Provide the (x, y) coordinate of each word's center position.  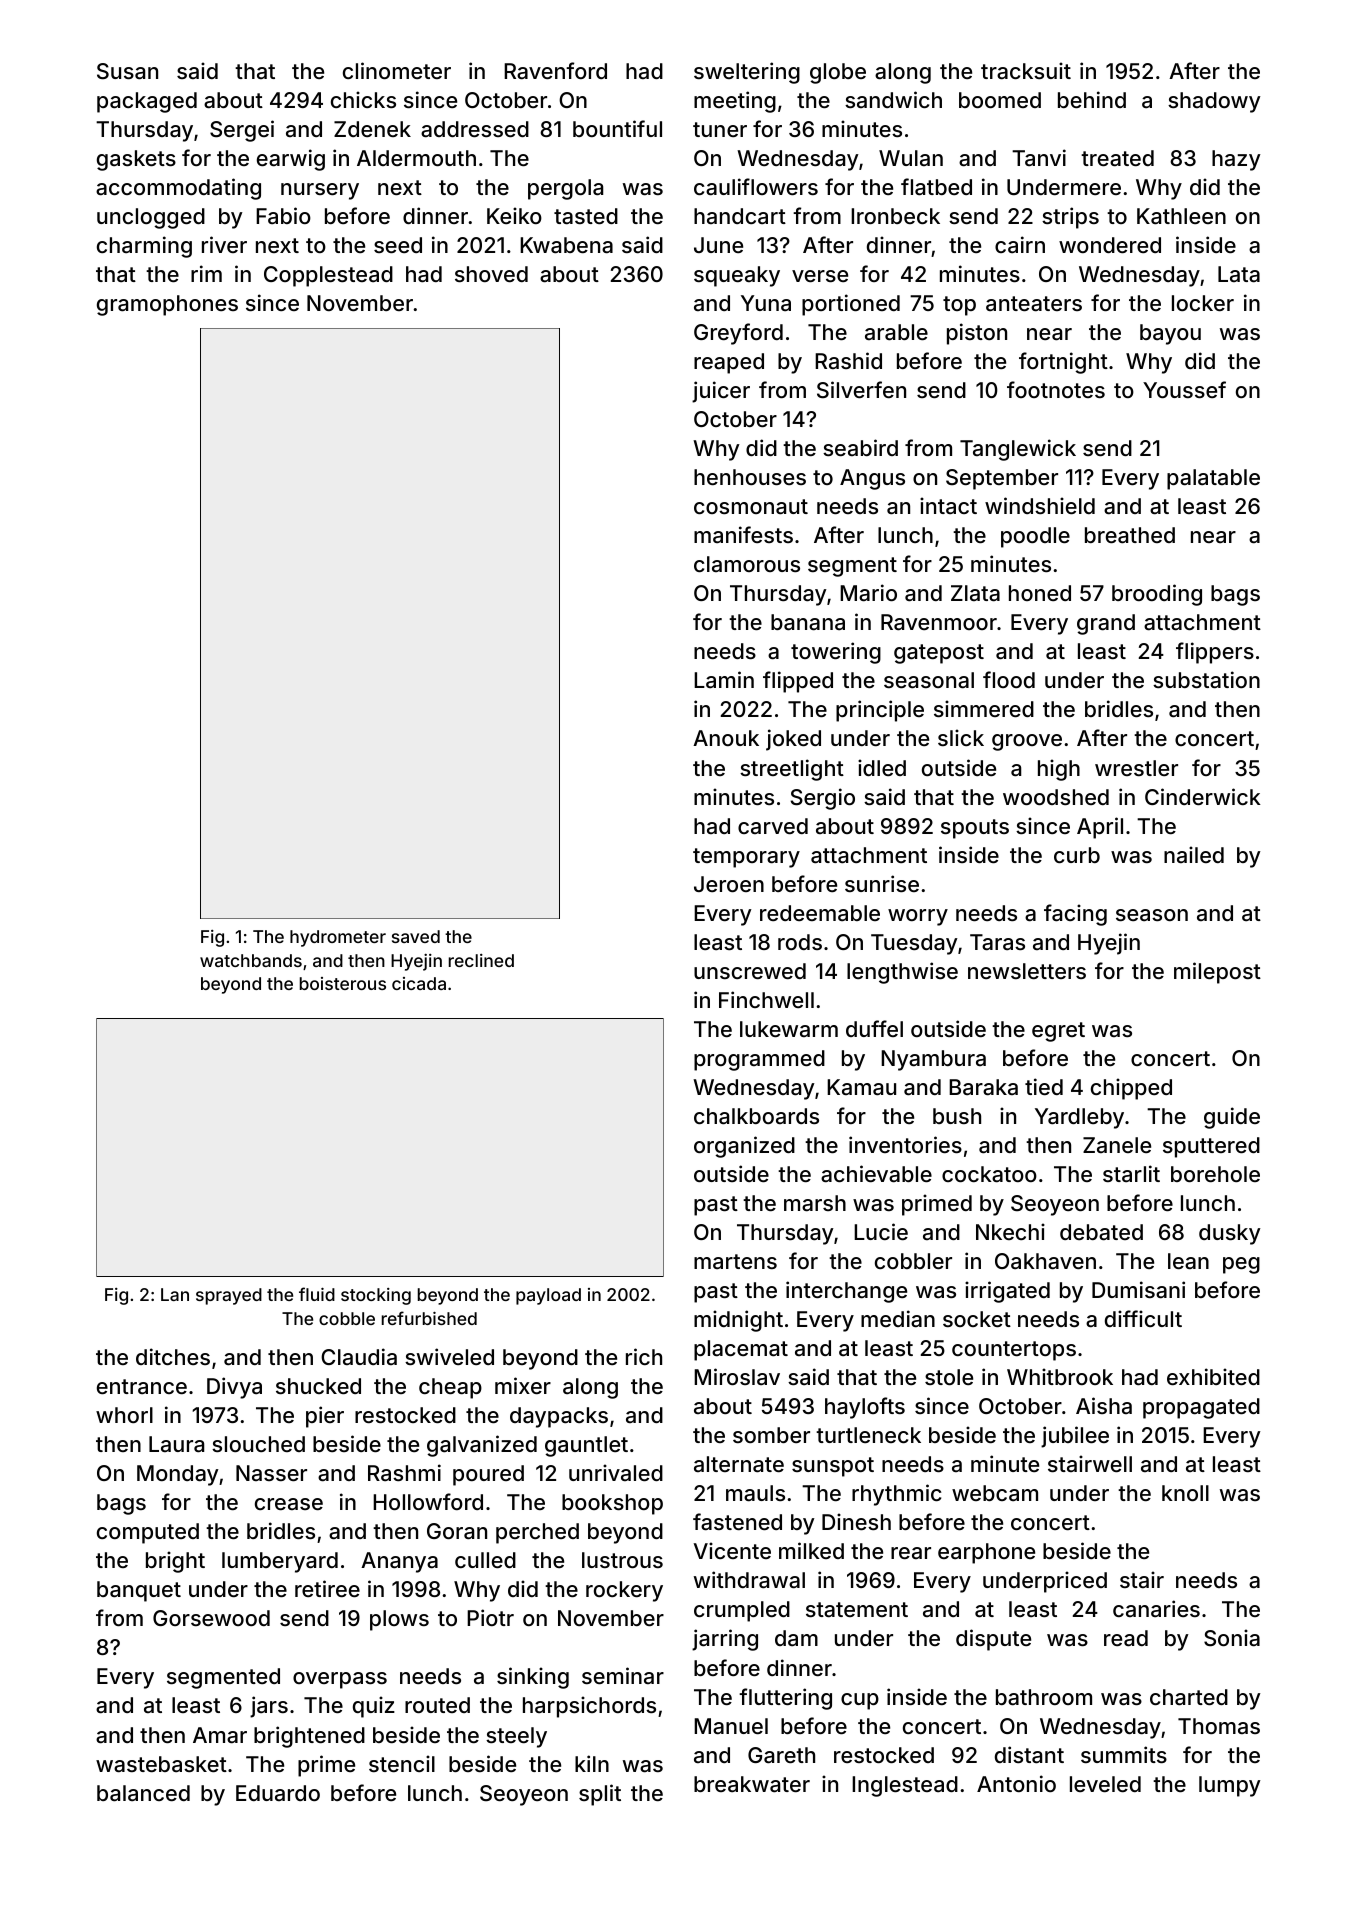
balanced (143, 1793)
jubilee (1075, 1437)
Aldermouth (416, 158)
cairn (1020, 244)
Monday (178, 1475)
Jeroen (729, 884)
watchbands (251, 960)
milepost (1217, 973)
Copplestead (328, 276)
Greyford (738, 334)
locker (1203, 303)
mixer (523, 1385)
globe (838, 73)
